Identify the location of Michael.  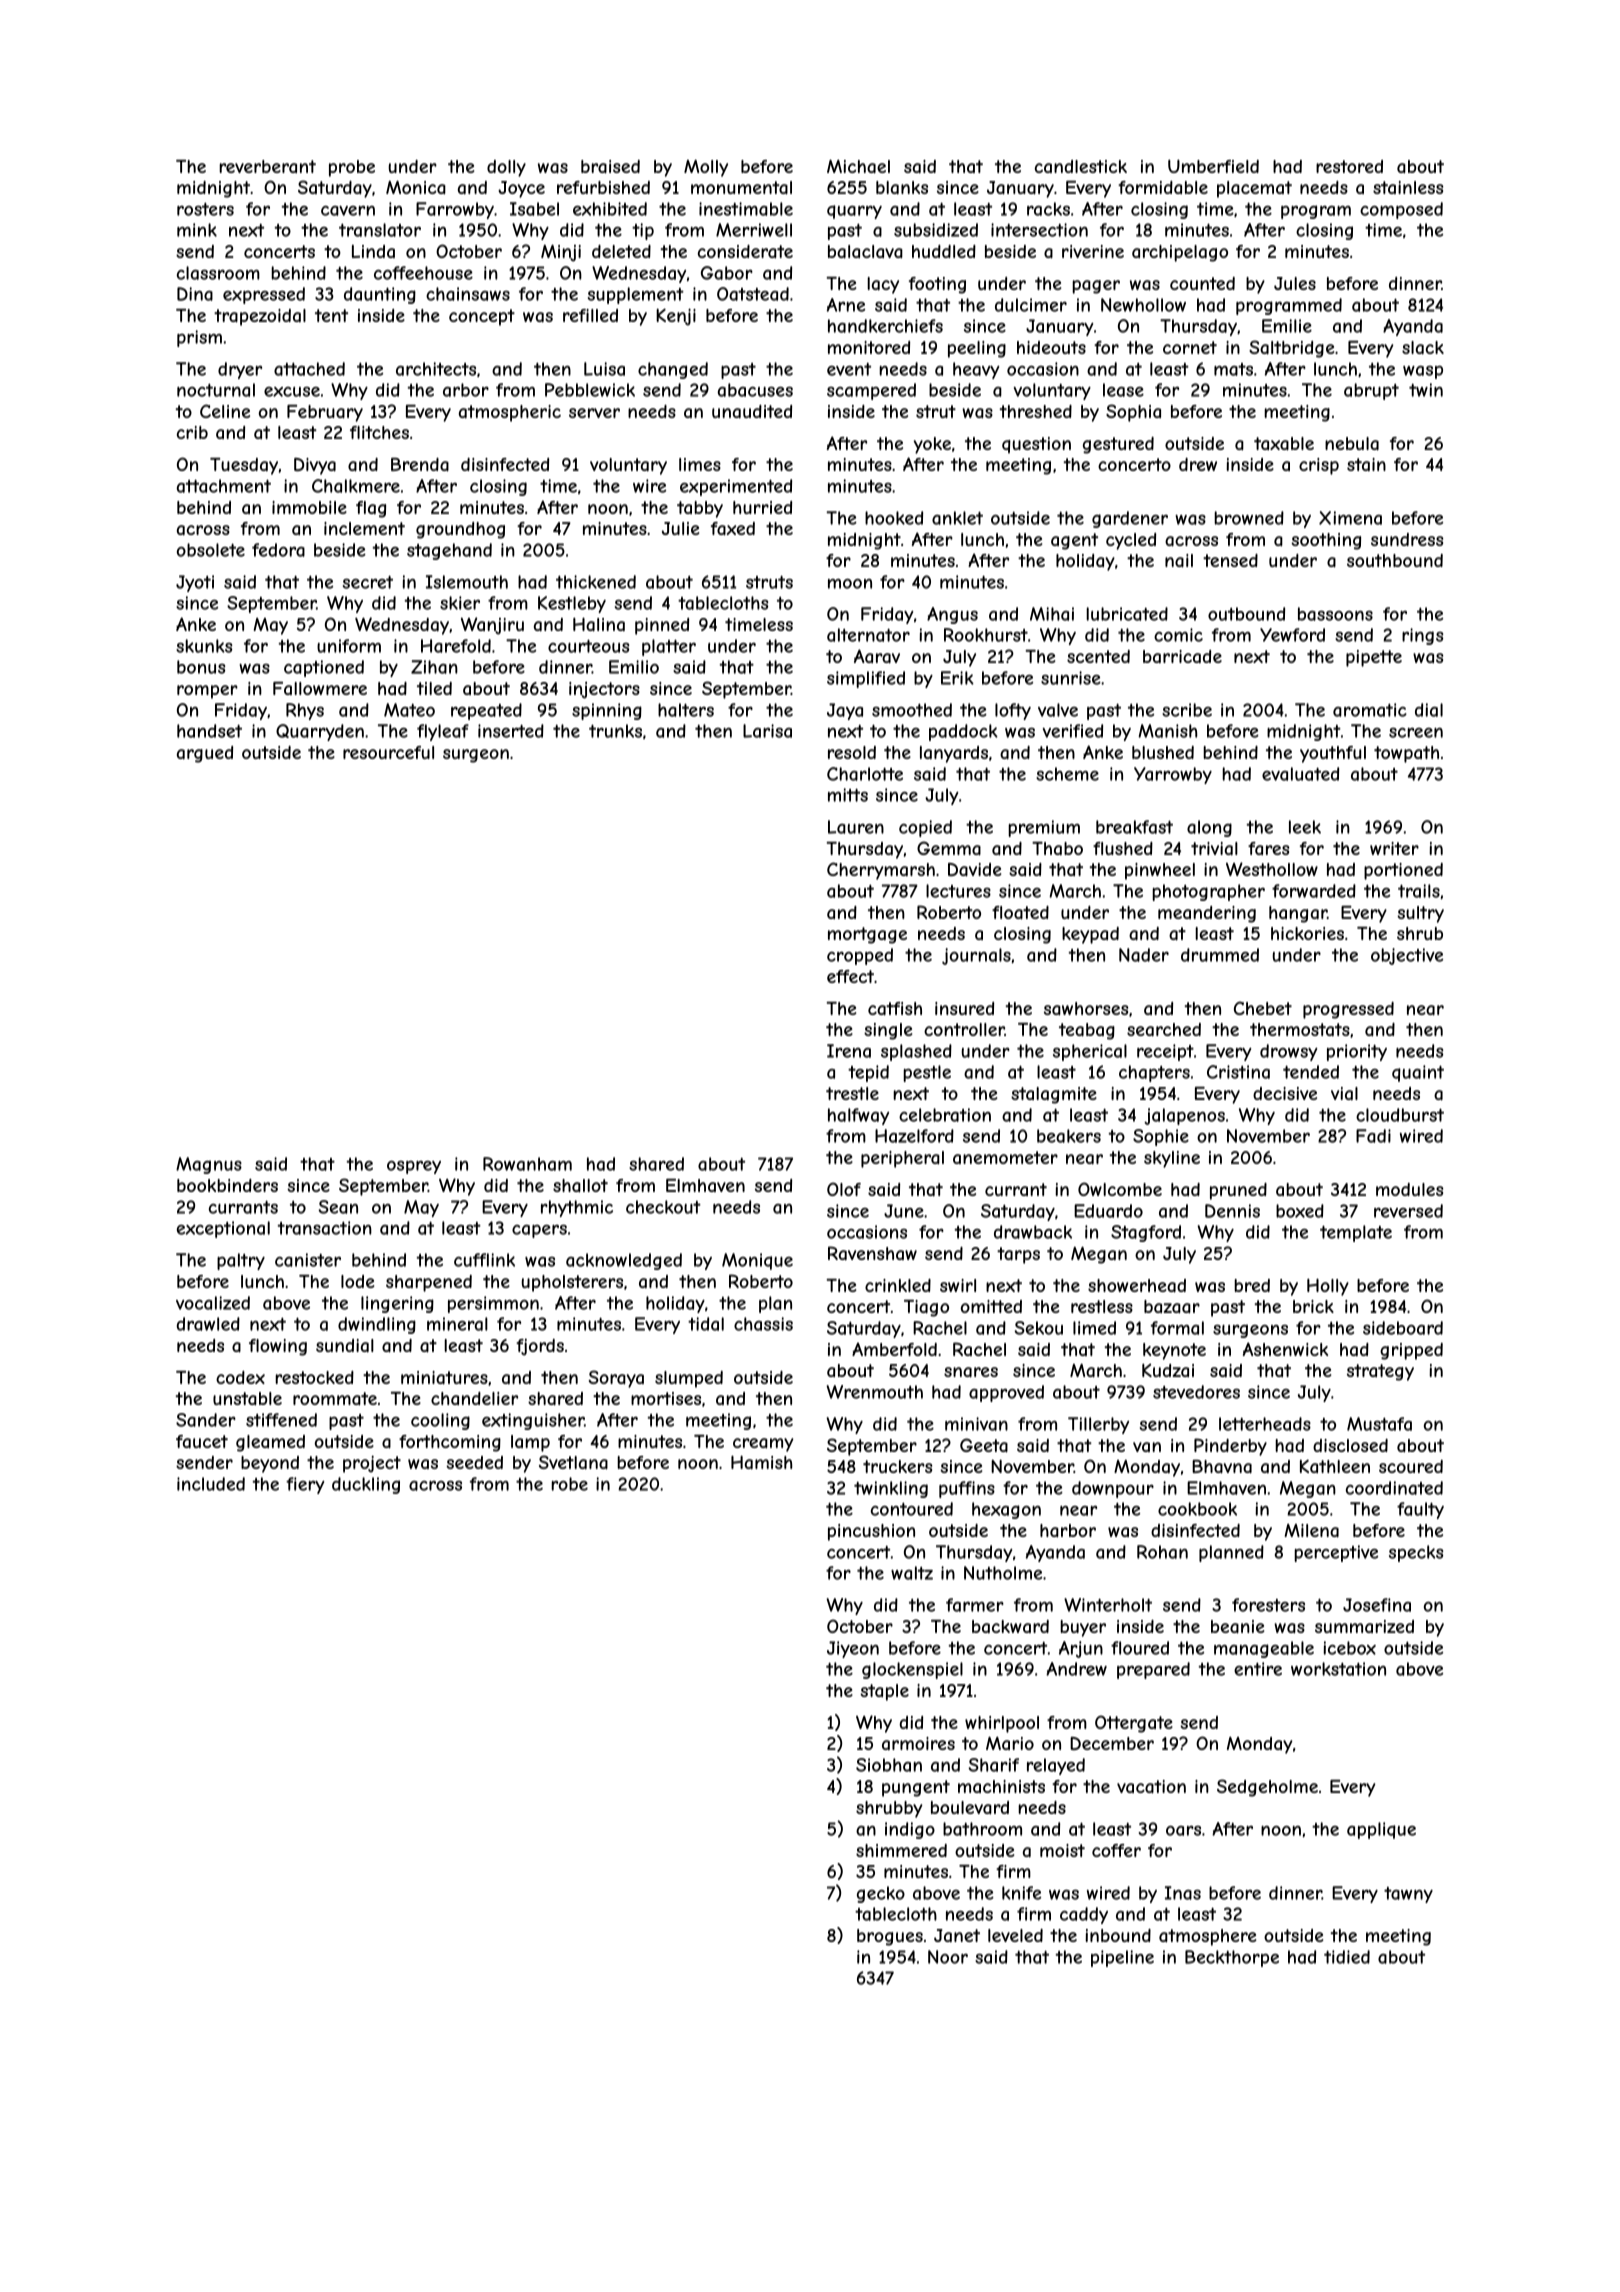
(858, 166).
